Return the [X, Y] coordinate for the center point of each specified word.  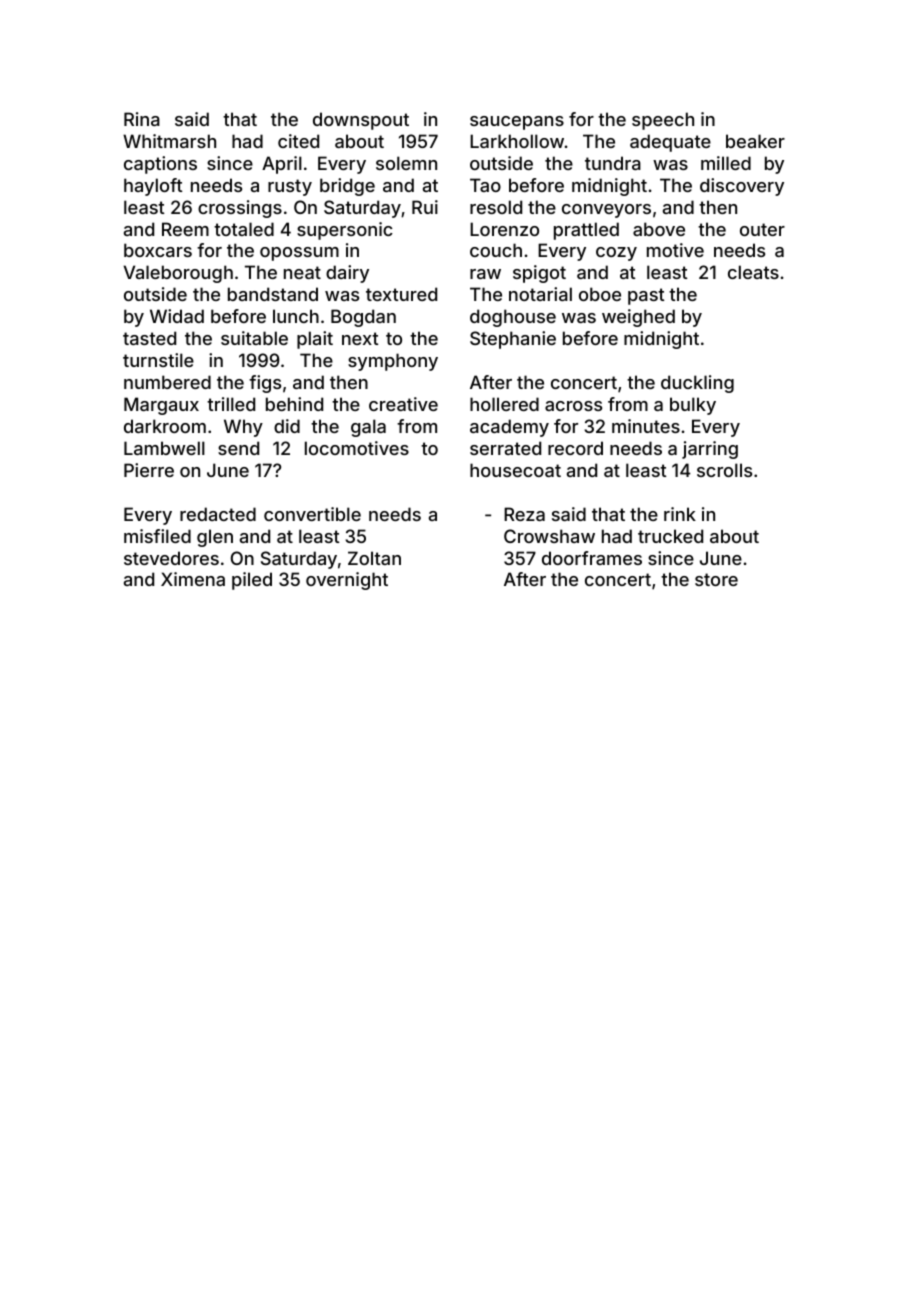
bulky [693, 406]
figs [265, 384]
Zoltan [374, 558]
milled [726, 163]
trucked [670, 536]
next [360, 338]
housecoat [515, 470]
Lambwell [164, 448]
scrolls [724, 470]
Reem [185, 229]
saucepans [517, 123]
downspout [361, 121]
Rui [425, 207]
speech [663, 121]
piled [252, 581]
